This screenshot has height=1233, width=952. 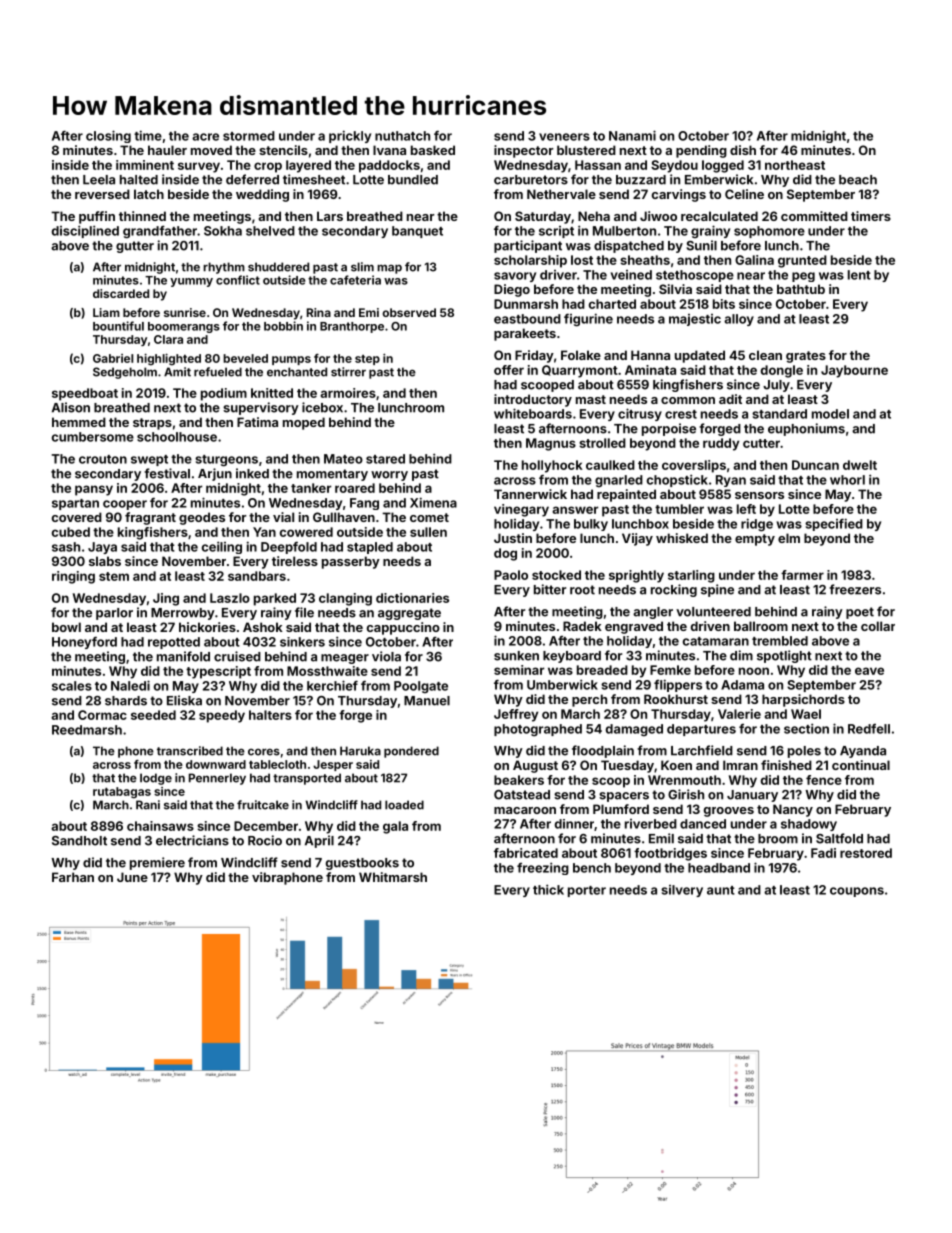 I want to click on Sokha, so click(x=223, y=231).
